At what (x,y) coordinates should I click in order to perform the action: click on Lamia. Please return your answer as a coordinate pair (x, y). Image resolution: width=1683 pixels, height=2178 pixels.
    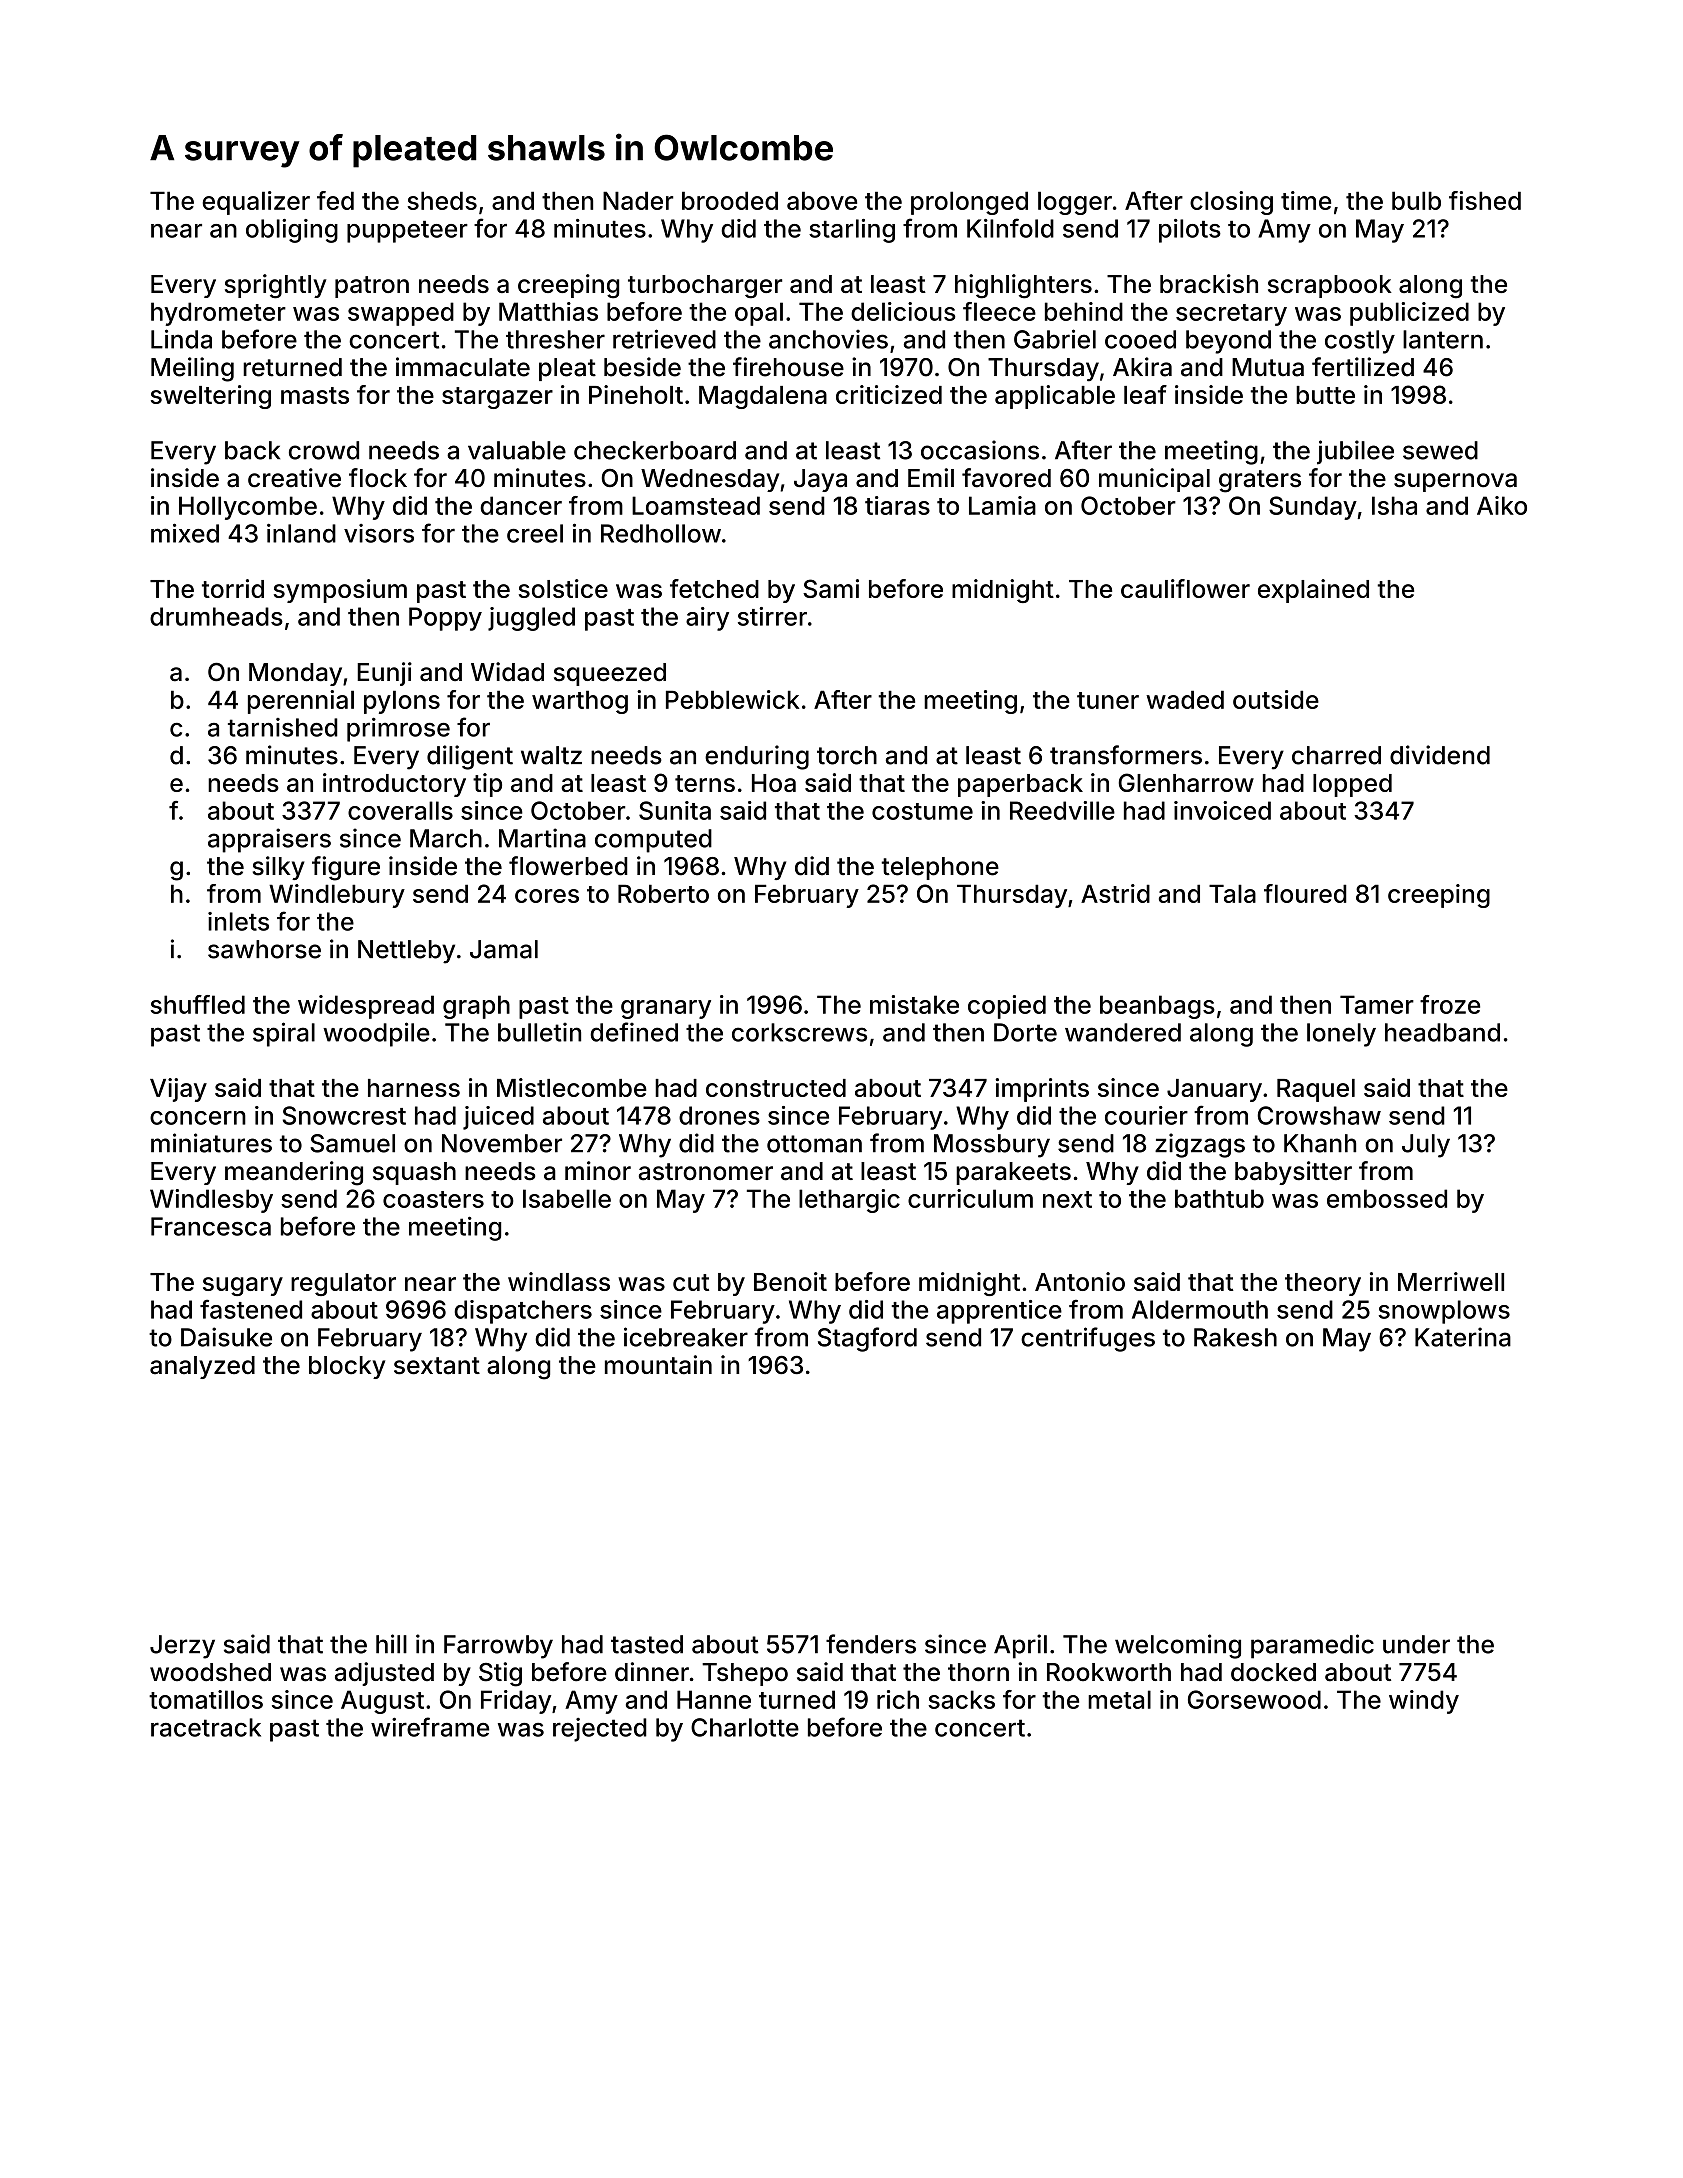
    Looking at the image, I should click on (1002, 505).
